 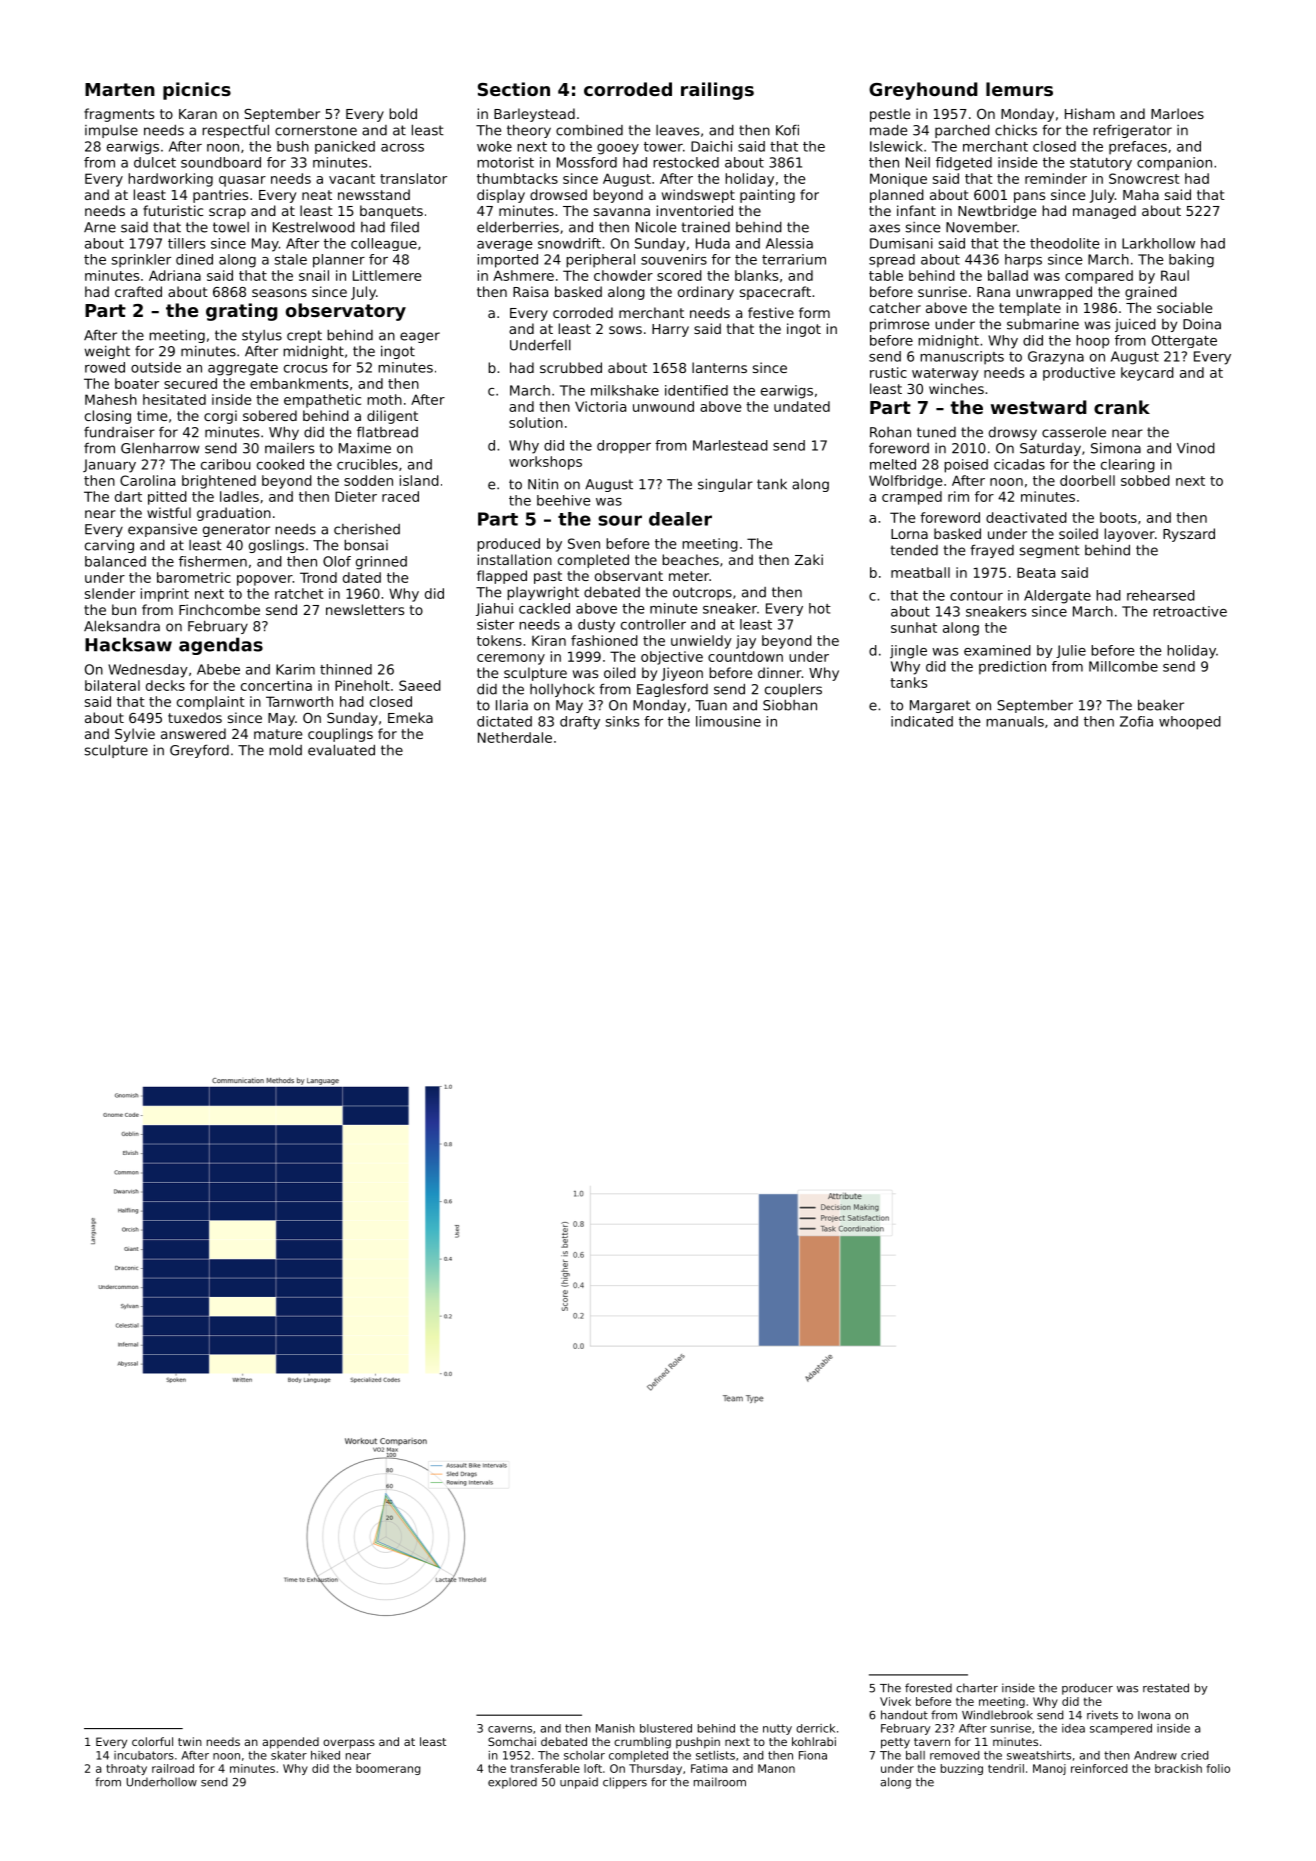 I want to click on overpass, so click(x=349, y=1744).
